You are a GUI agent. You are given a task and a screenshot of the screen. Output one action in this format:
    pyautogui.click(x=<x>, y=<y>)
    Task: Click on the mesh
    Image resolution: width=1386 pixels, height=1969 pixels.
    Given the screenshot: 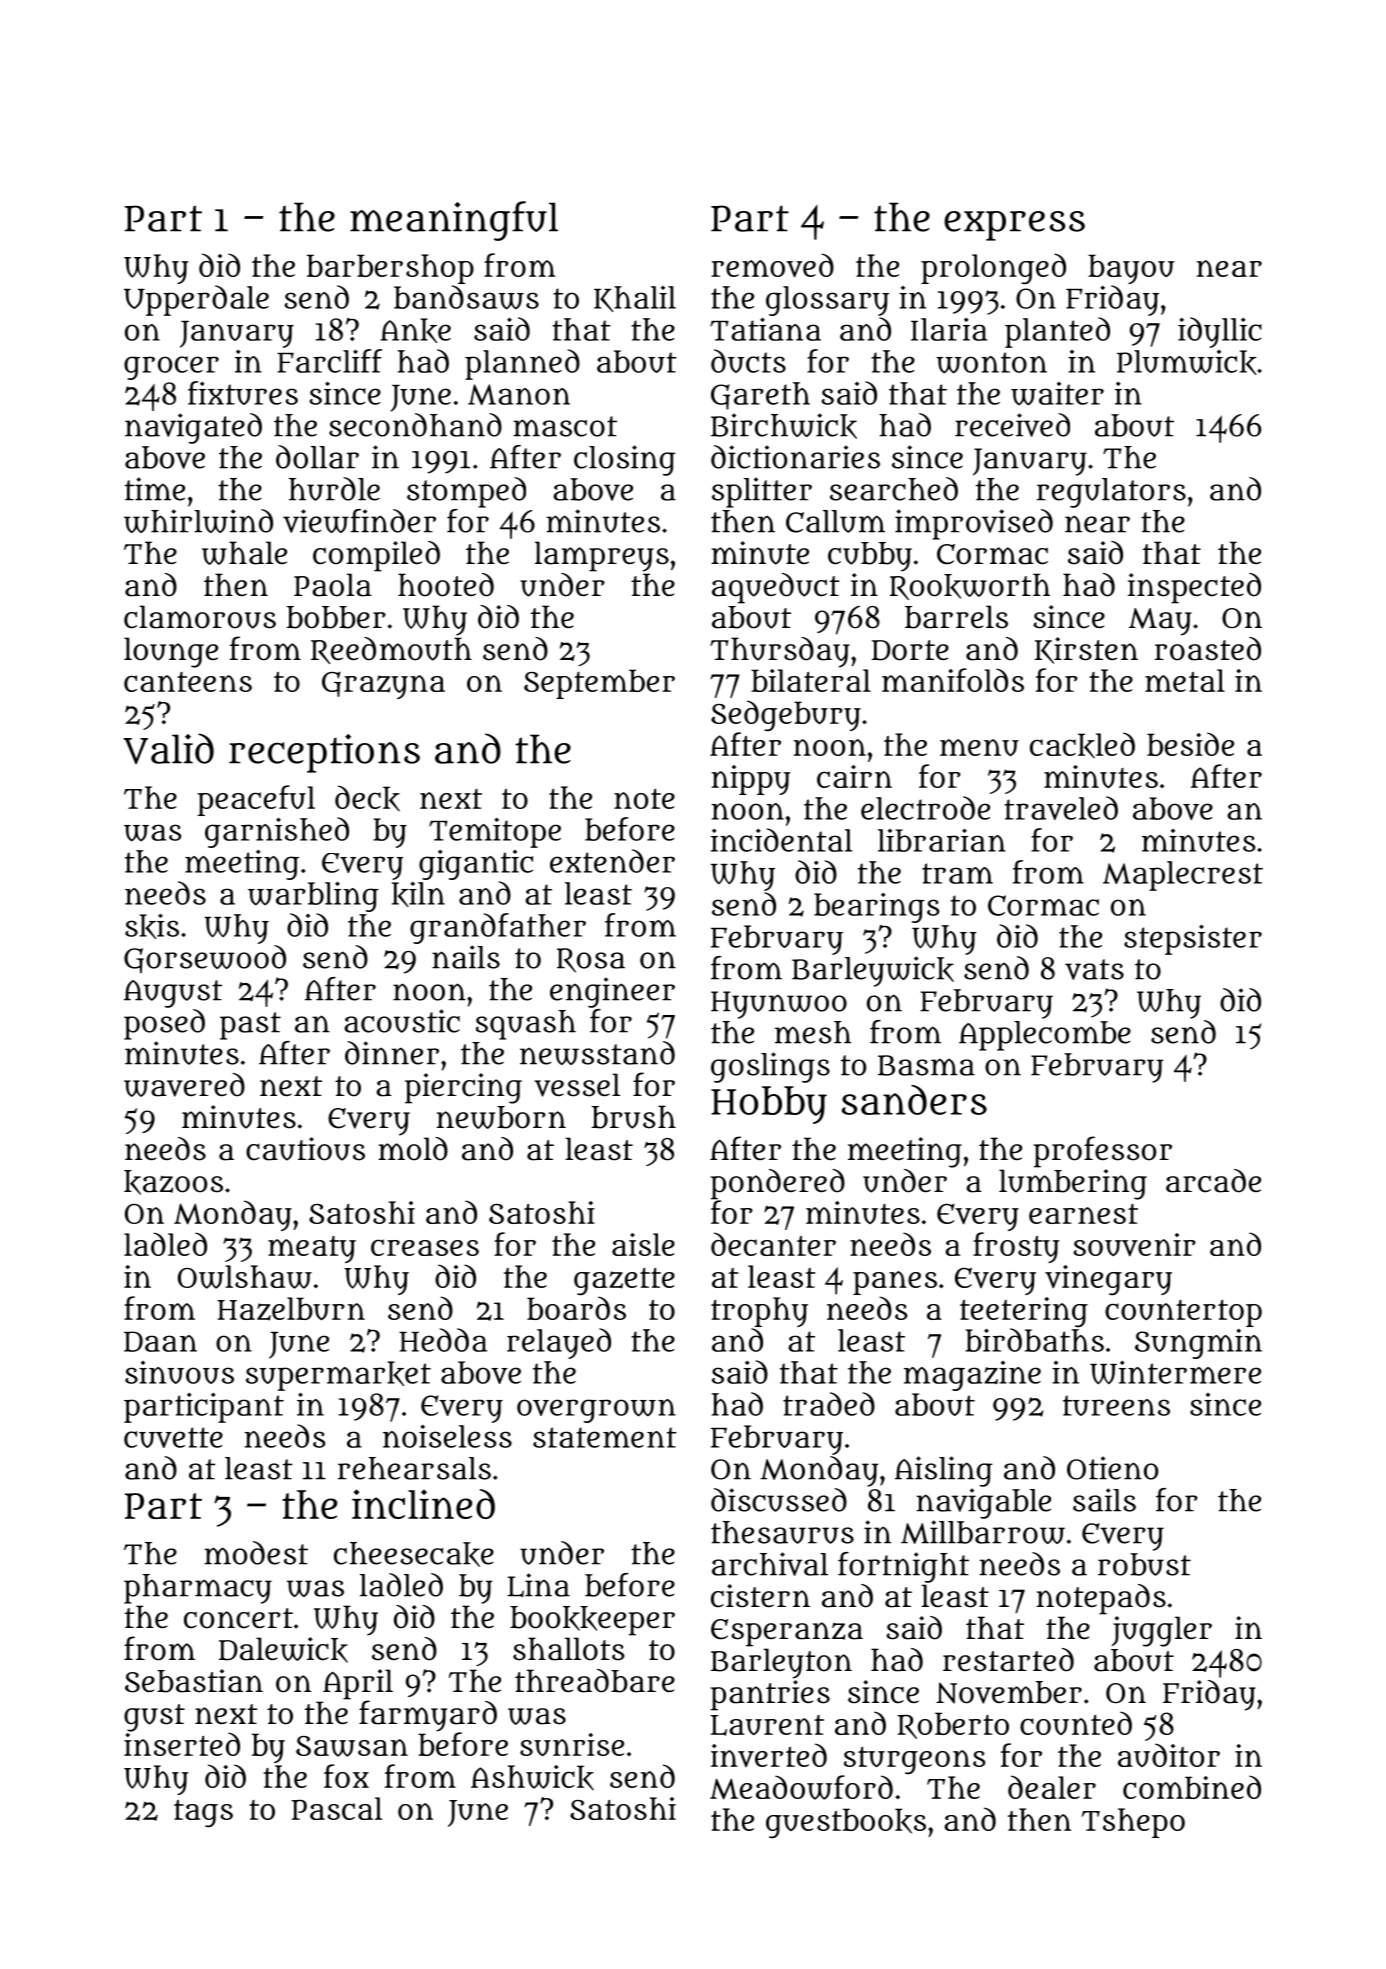 What is the action you would take?
    pyautogui.click(x=813, y=1032)
